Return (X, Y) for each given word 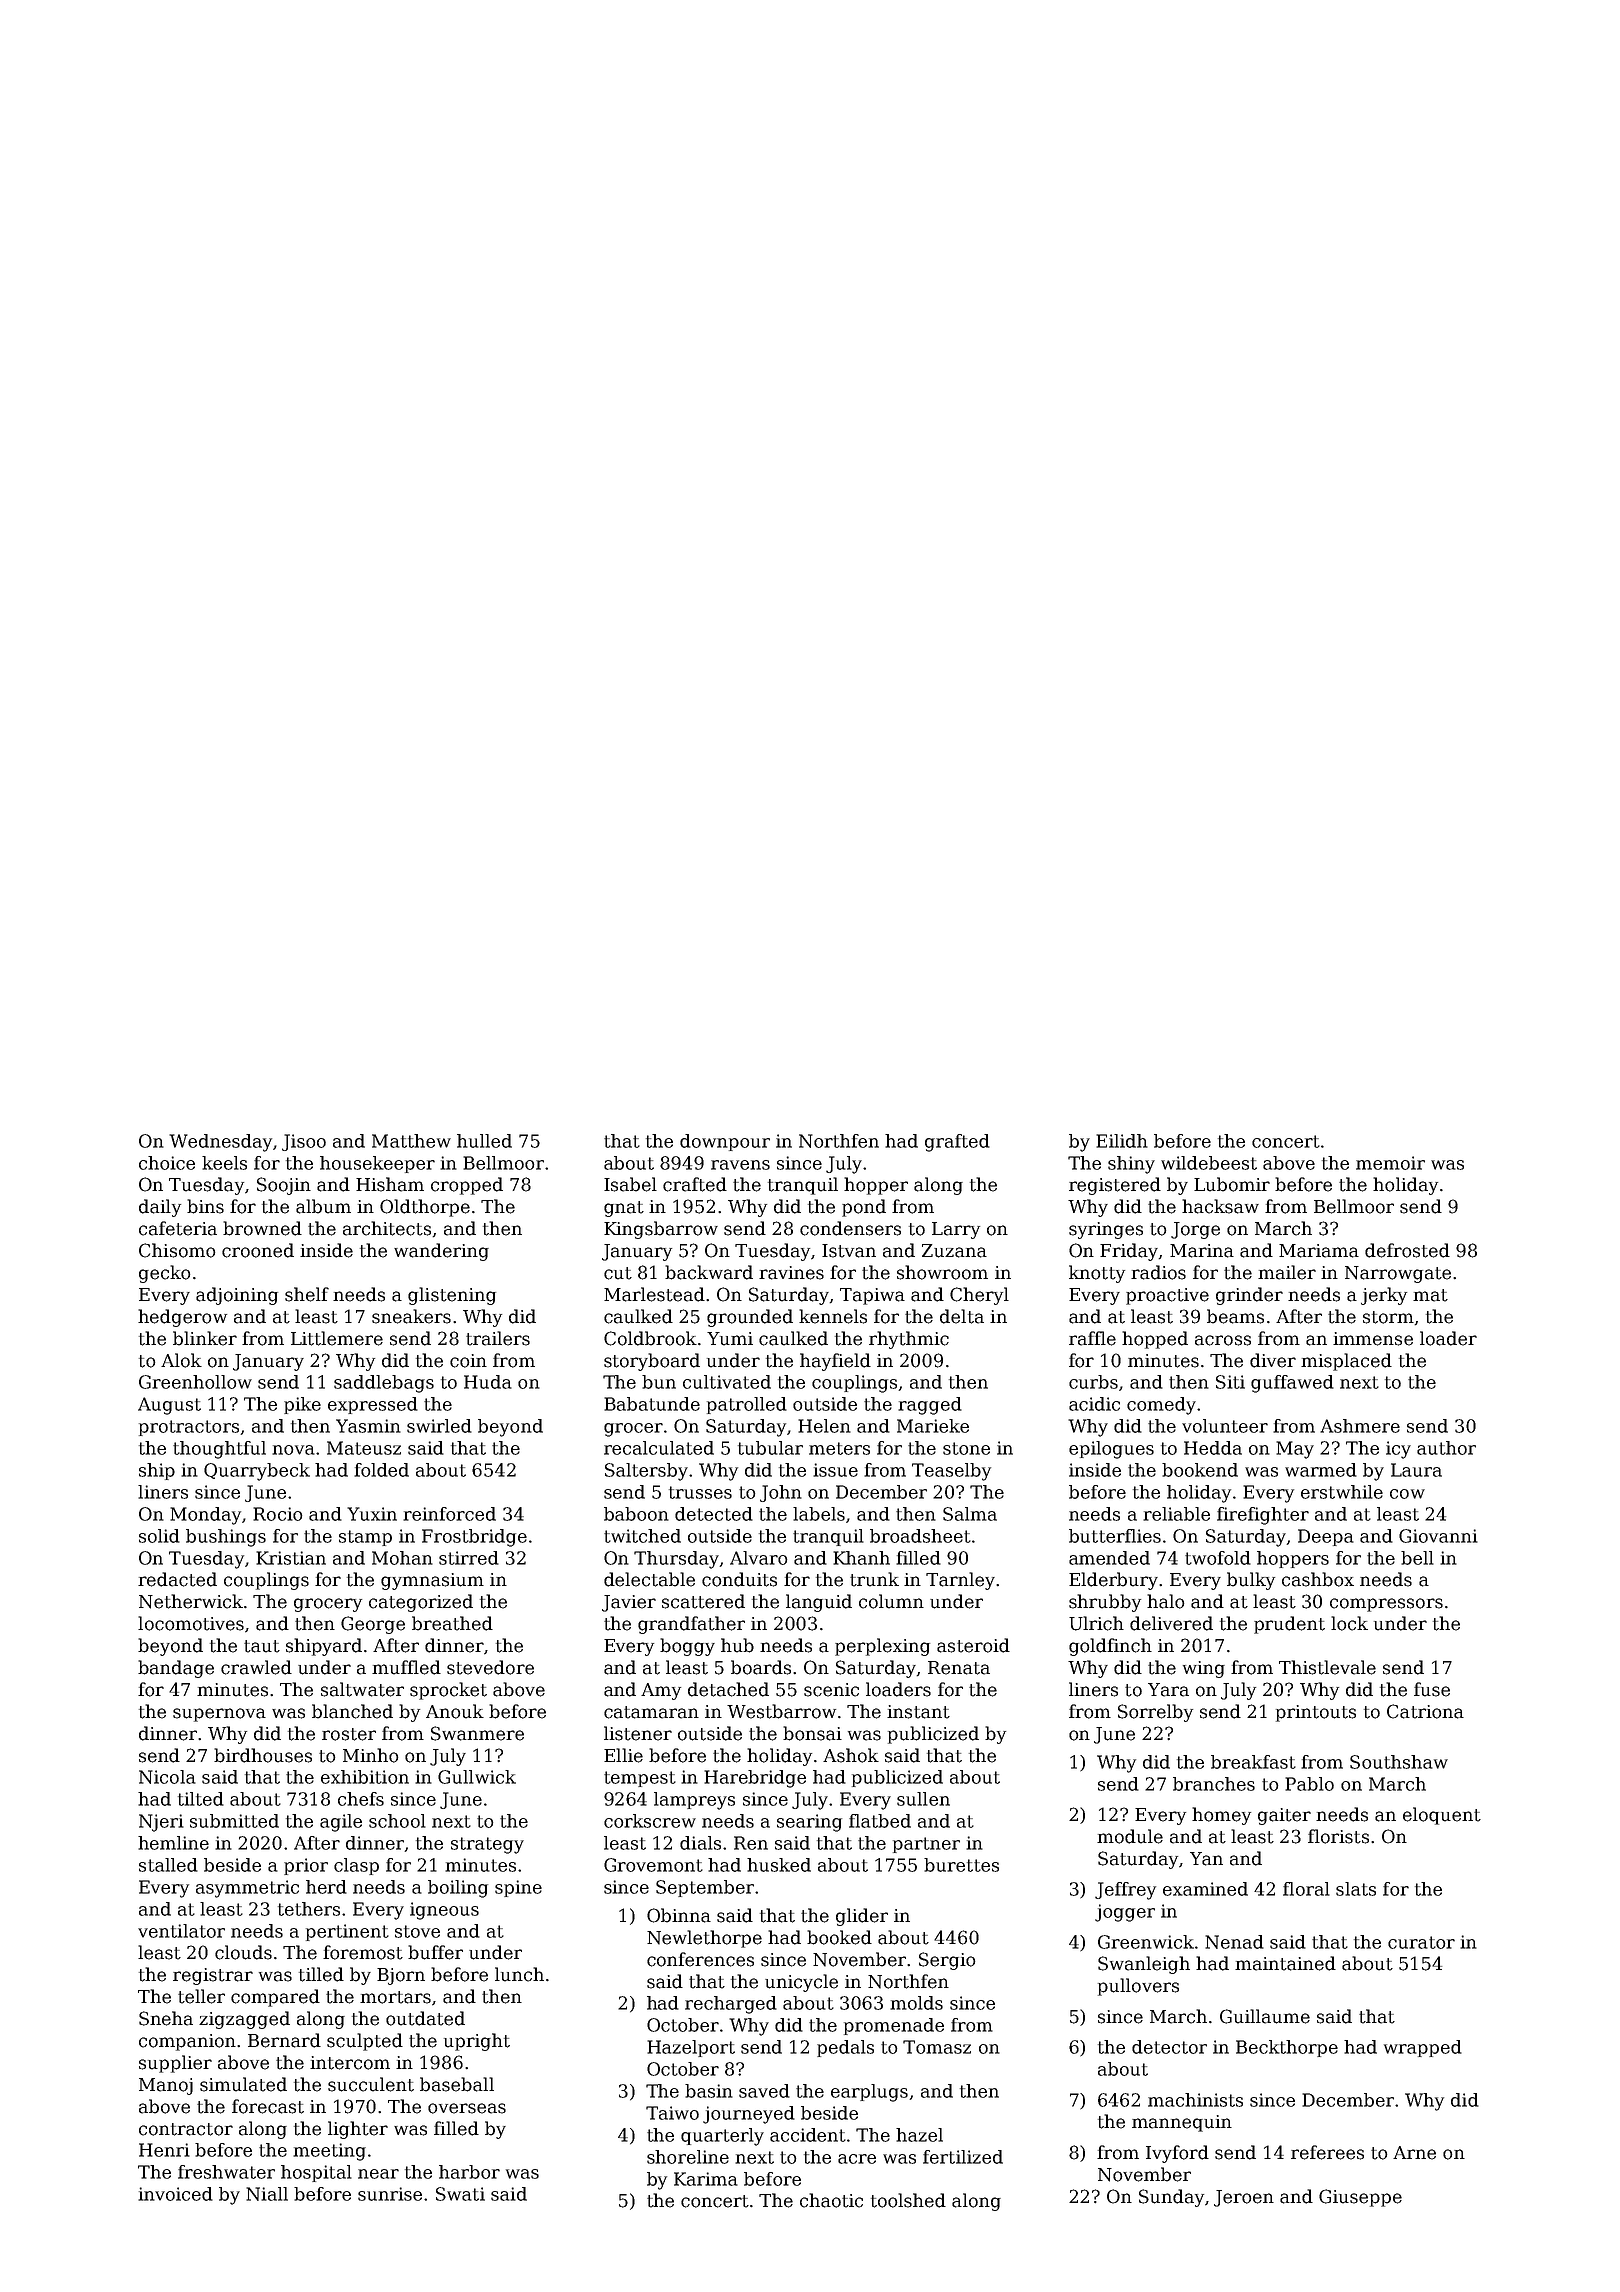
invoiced (175, 2194)
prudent (1289, 1625)
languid (819, 1603)
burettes (961, 1865)
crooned (258, 1250)
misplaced (1346, 1362)
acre (857, 2159)
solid (159, 1536)
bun (659, 1382)
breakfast (1253, 1762)
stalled (168, 1865)
